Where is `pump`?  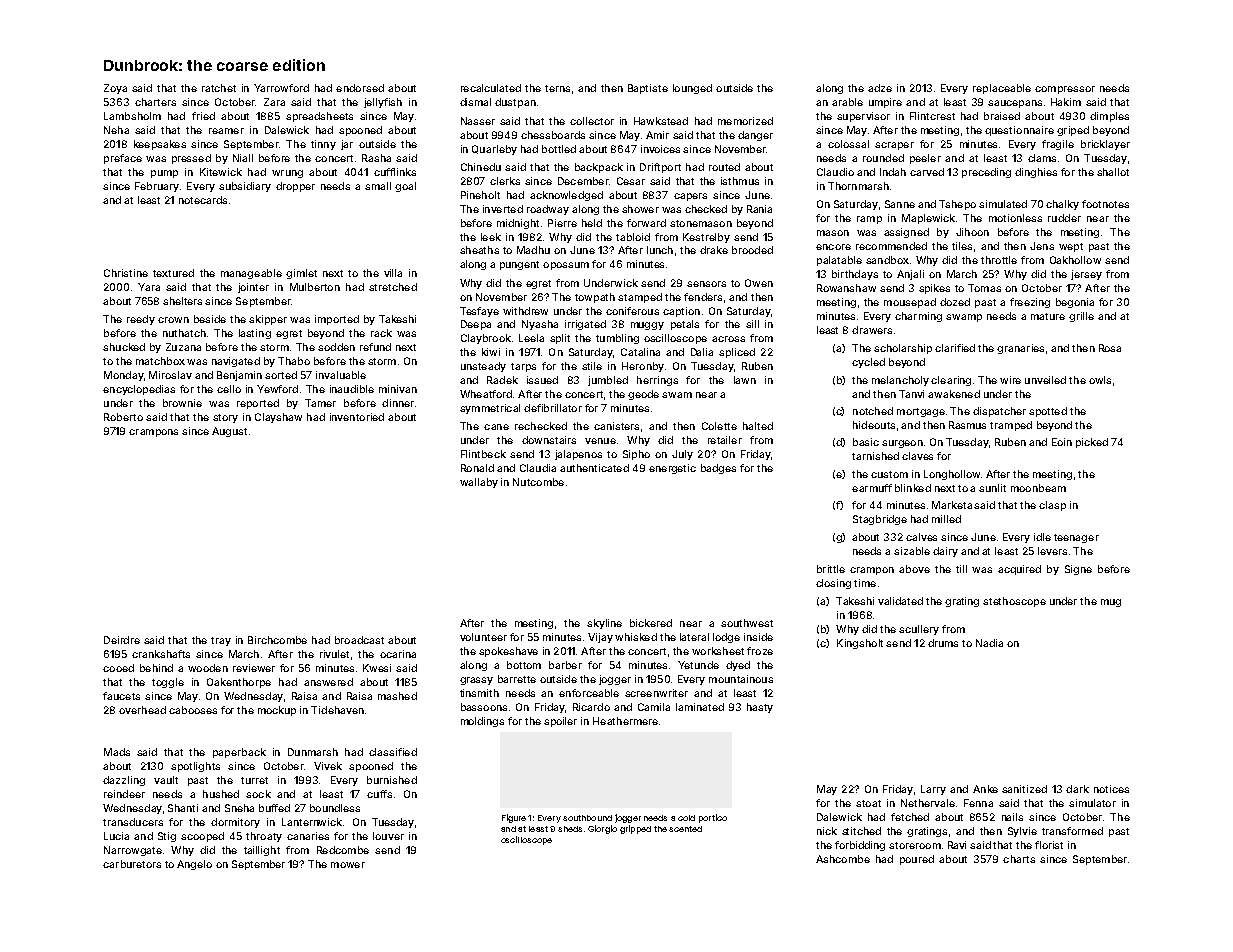 pump is located at coordinates (164, 174).
